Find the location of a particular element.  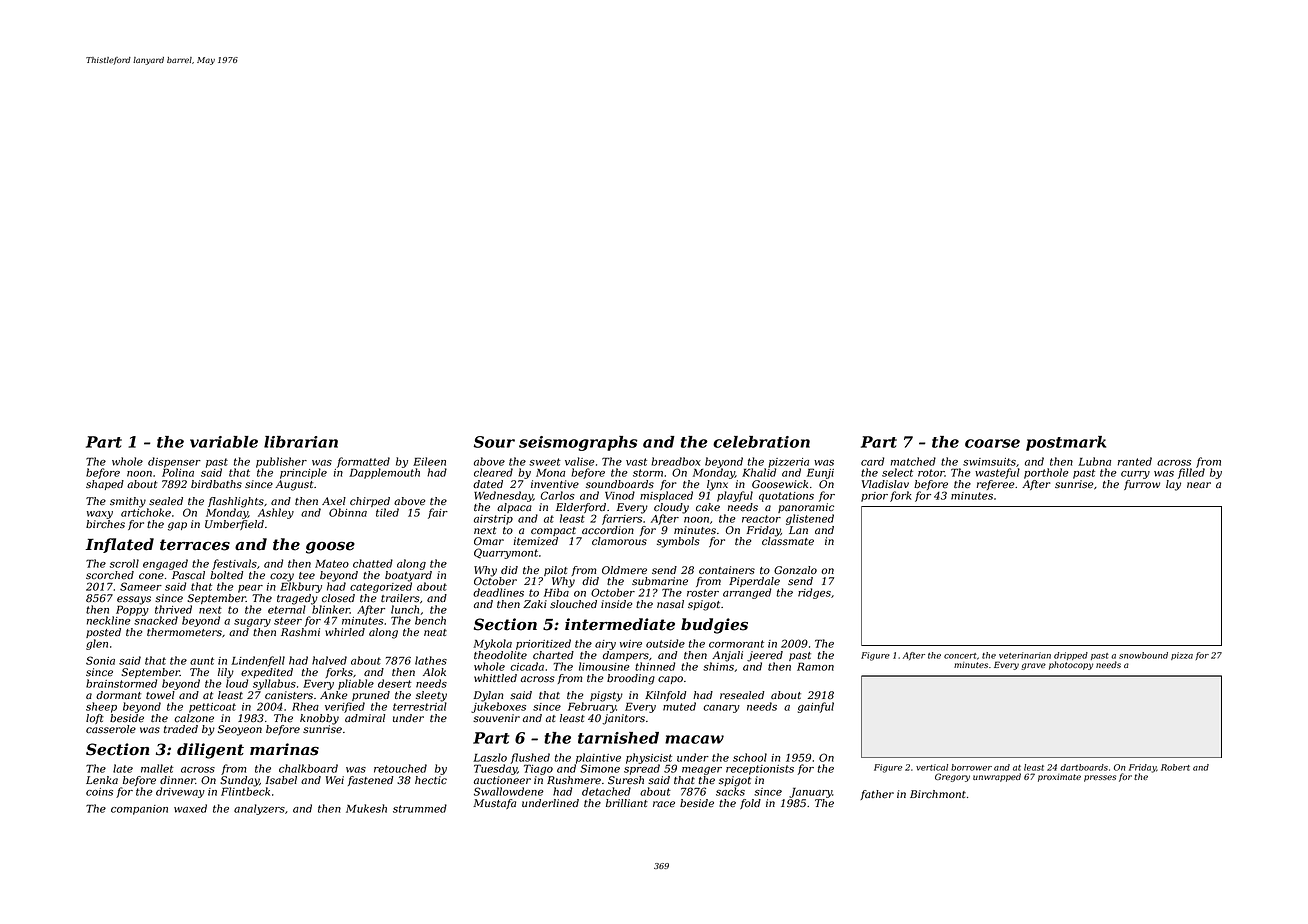

January is located at coordinates (810, 793).
